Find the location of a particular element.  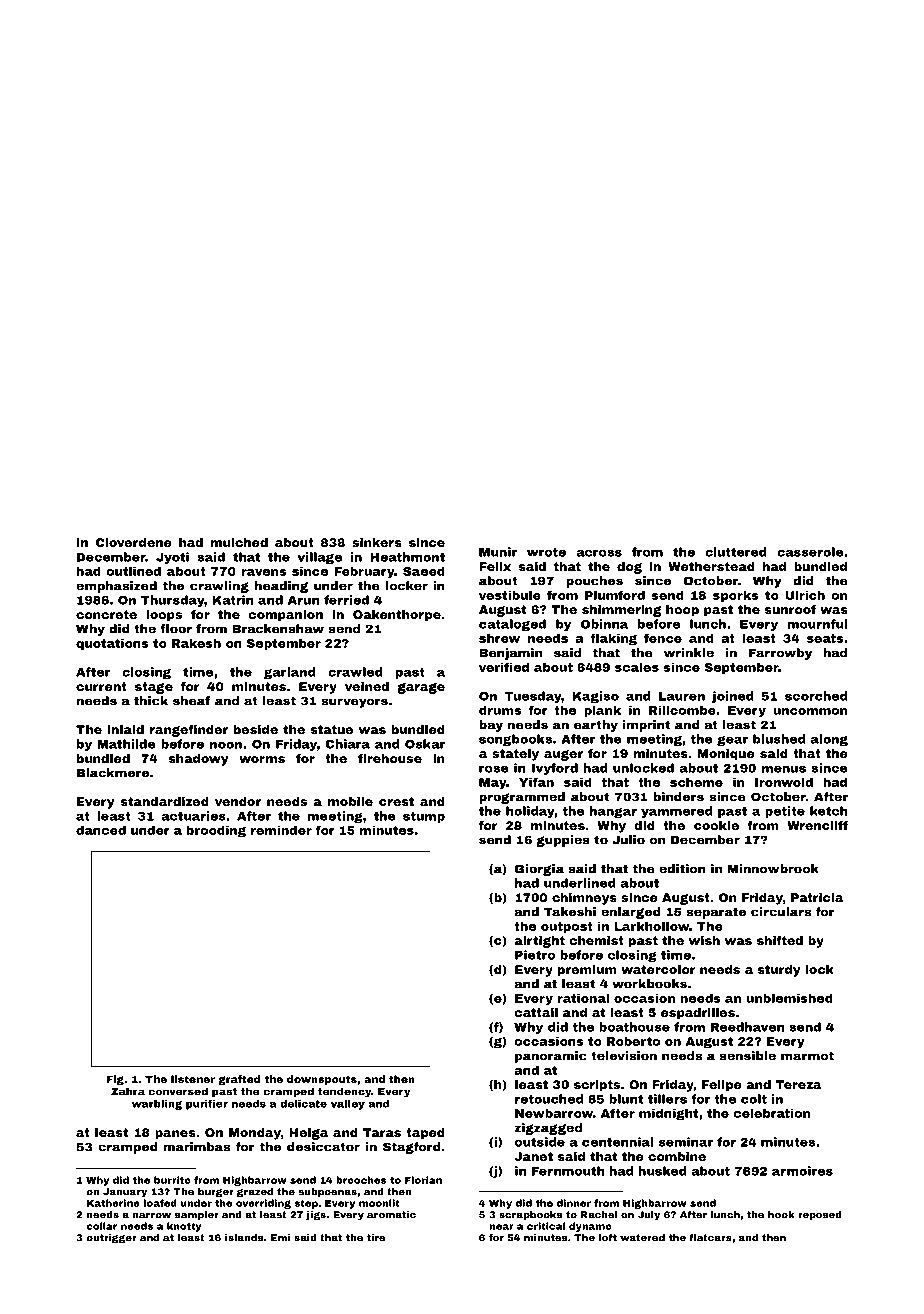

firehouse is located at coordinates (390, 758).
